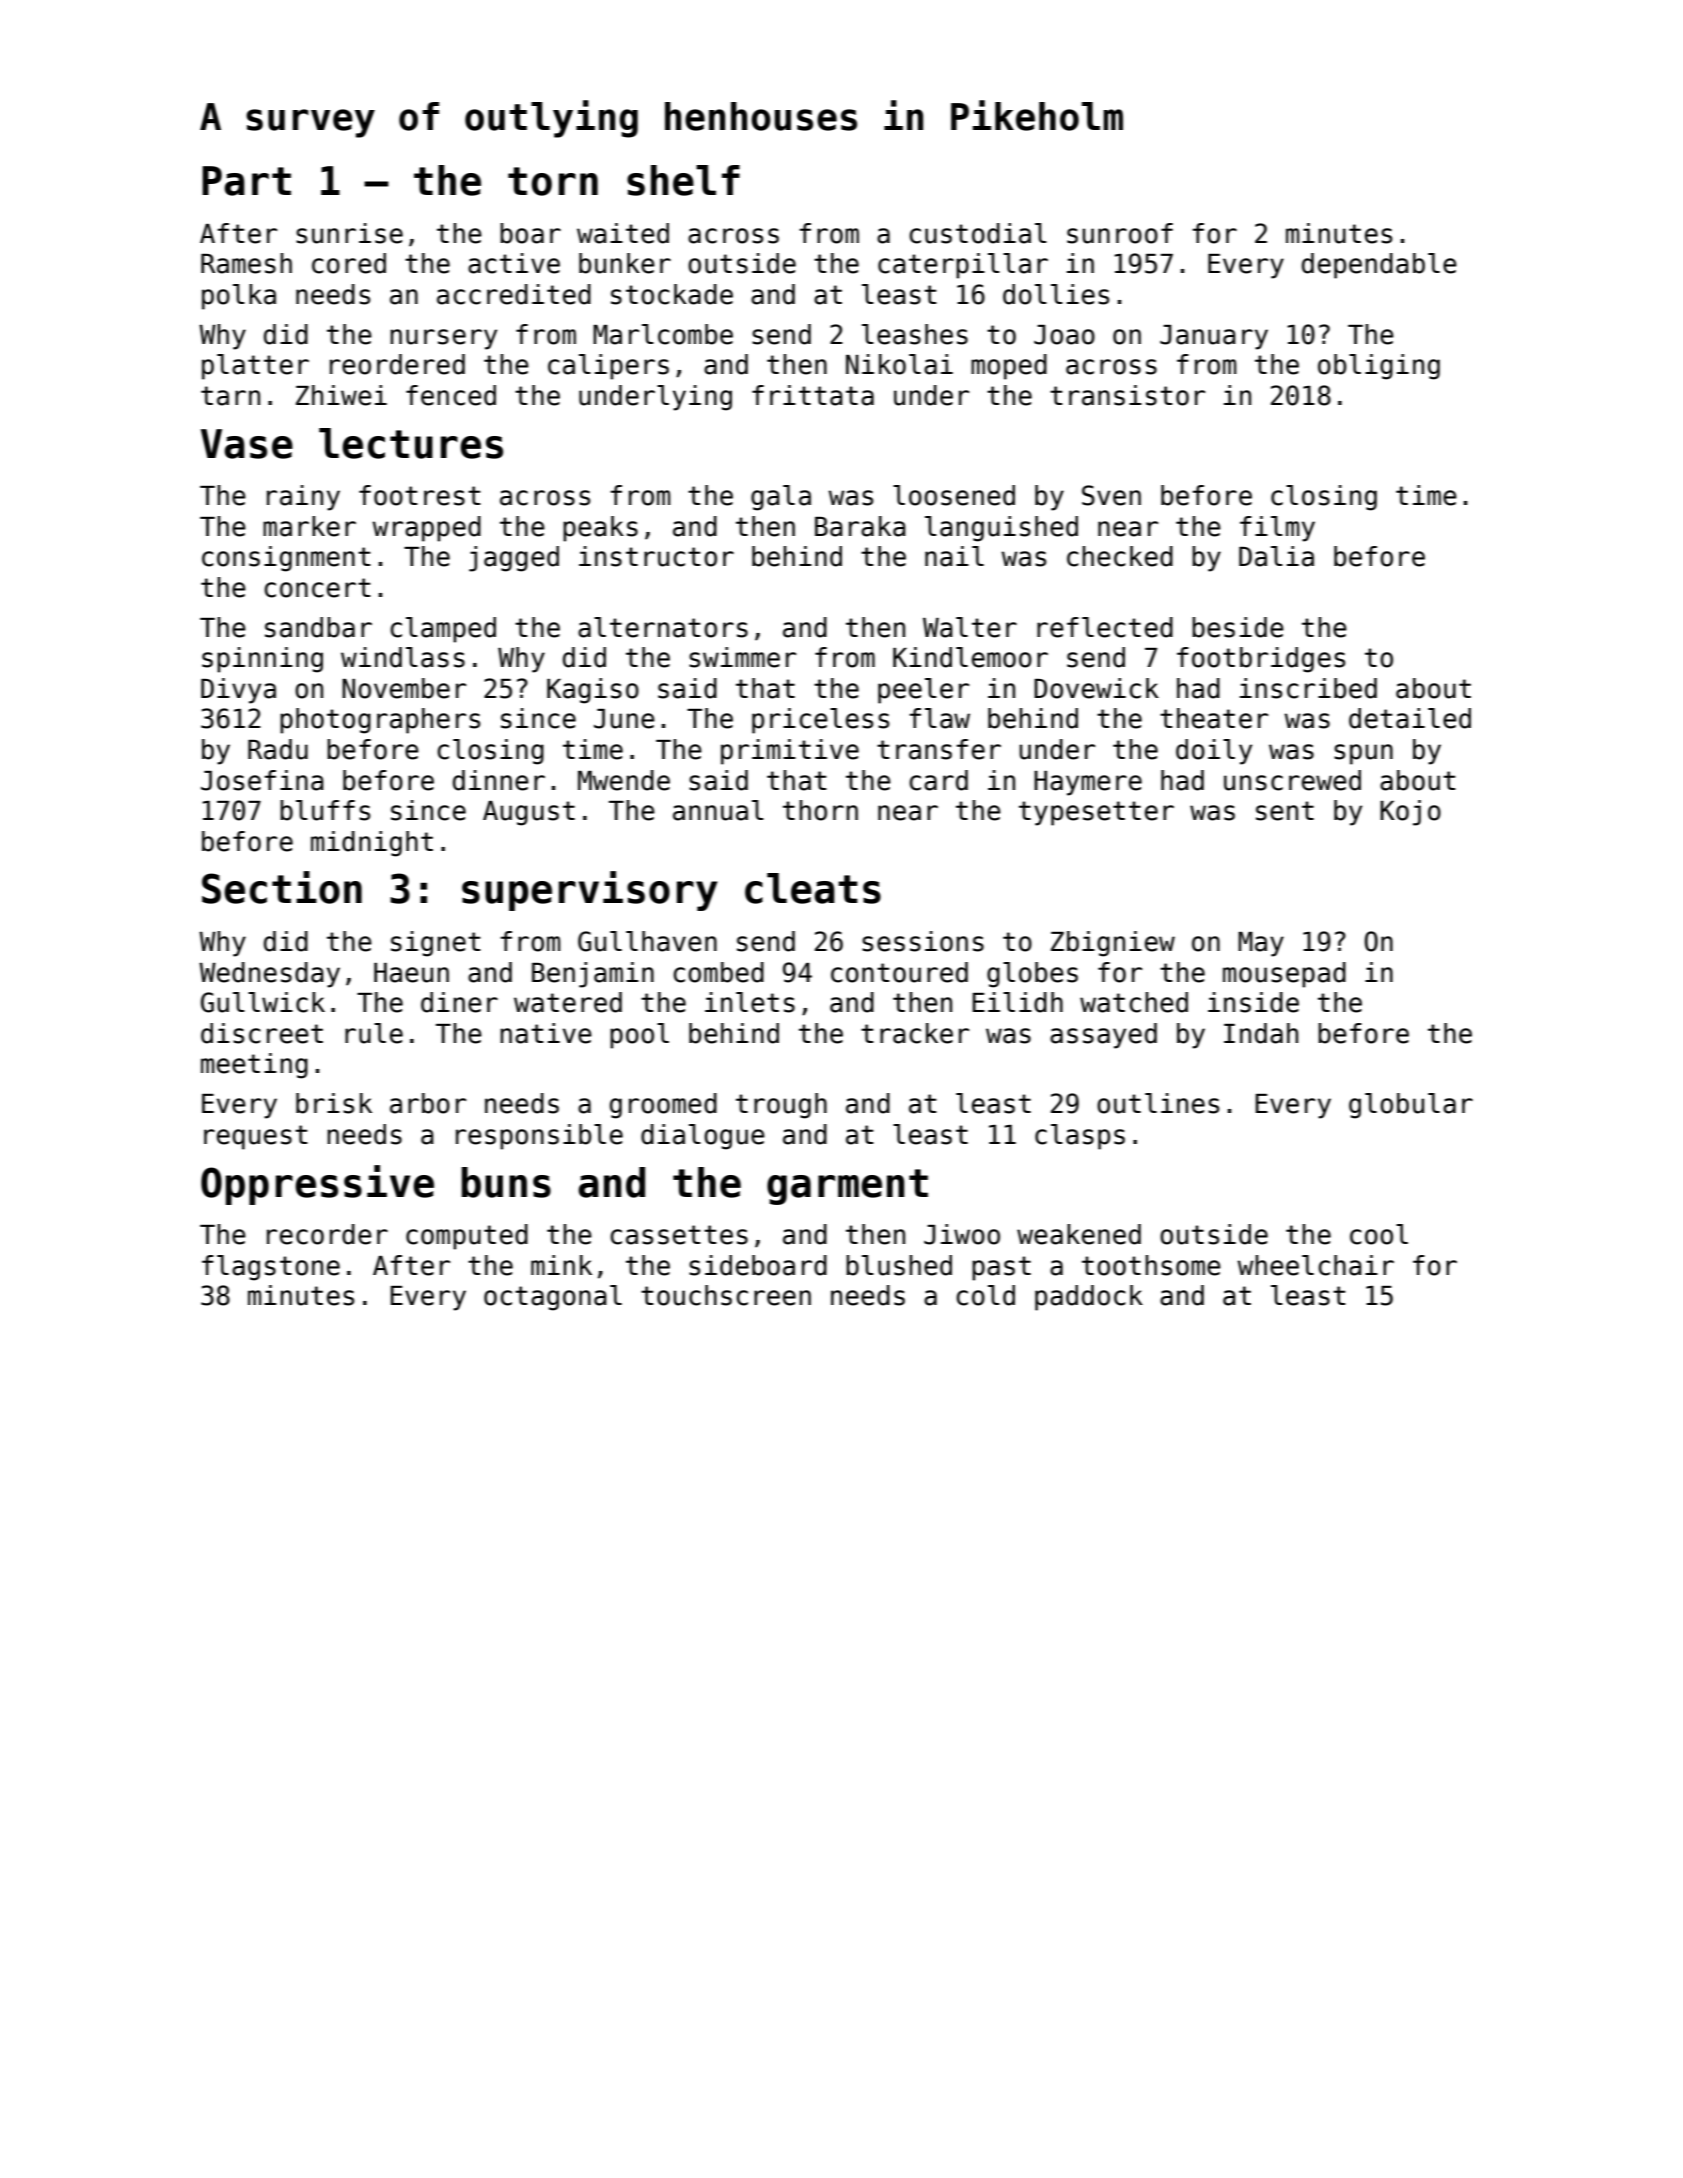 The height and width of the image is (2178, 1683). What do you see at coordinates (246, 263) in the image?
I see `Ramesh` at bounding box center [246, 263].
